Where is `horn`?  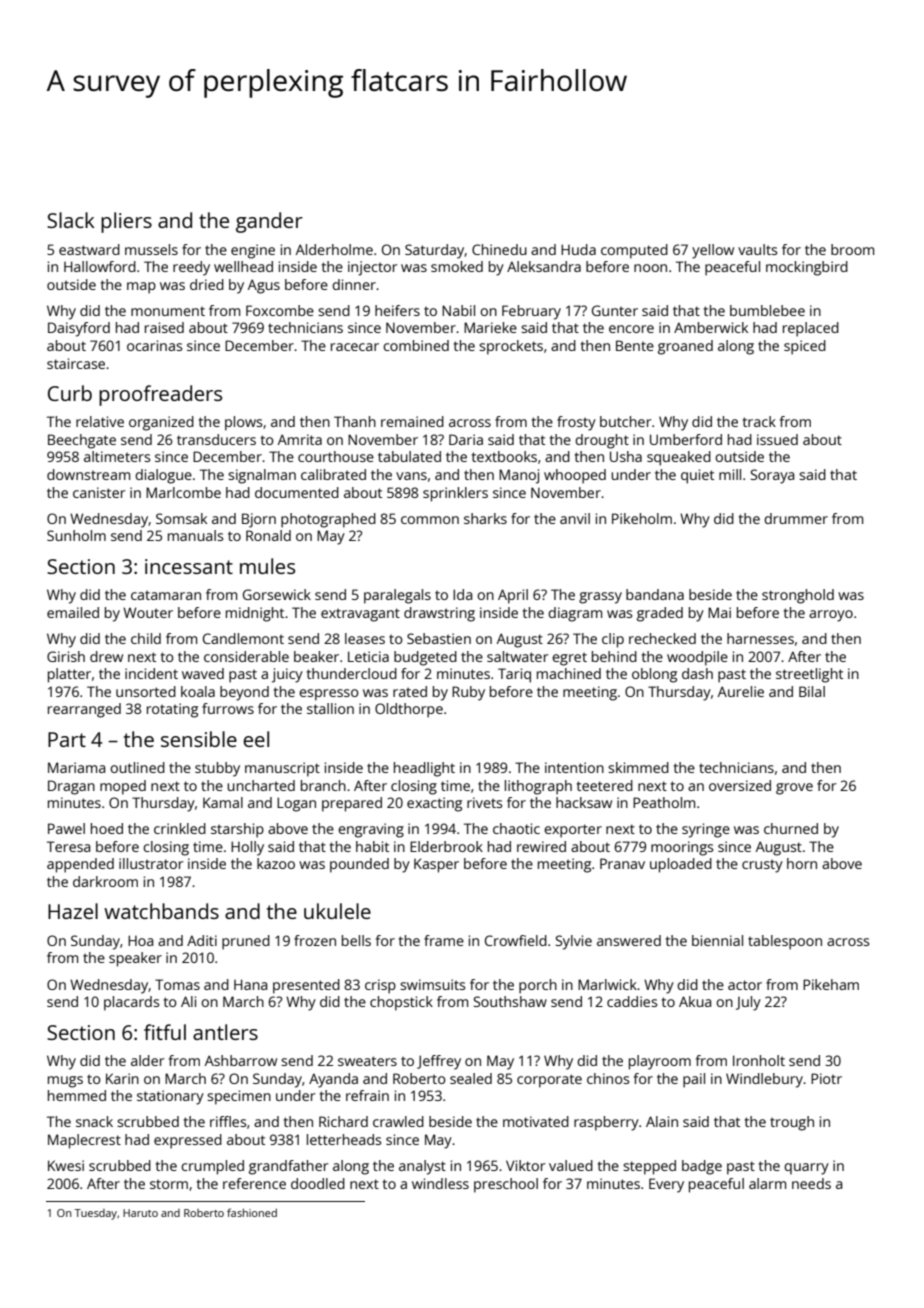
horn is located at coordinates (802, 863).
